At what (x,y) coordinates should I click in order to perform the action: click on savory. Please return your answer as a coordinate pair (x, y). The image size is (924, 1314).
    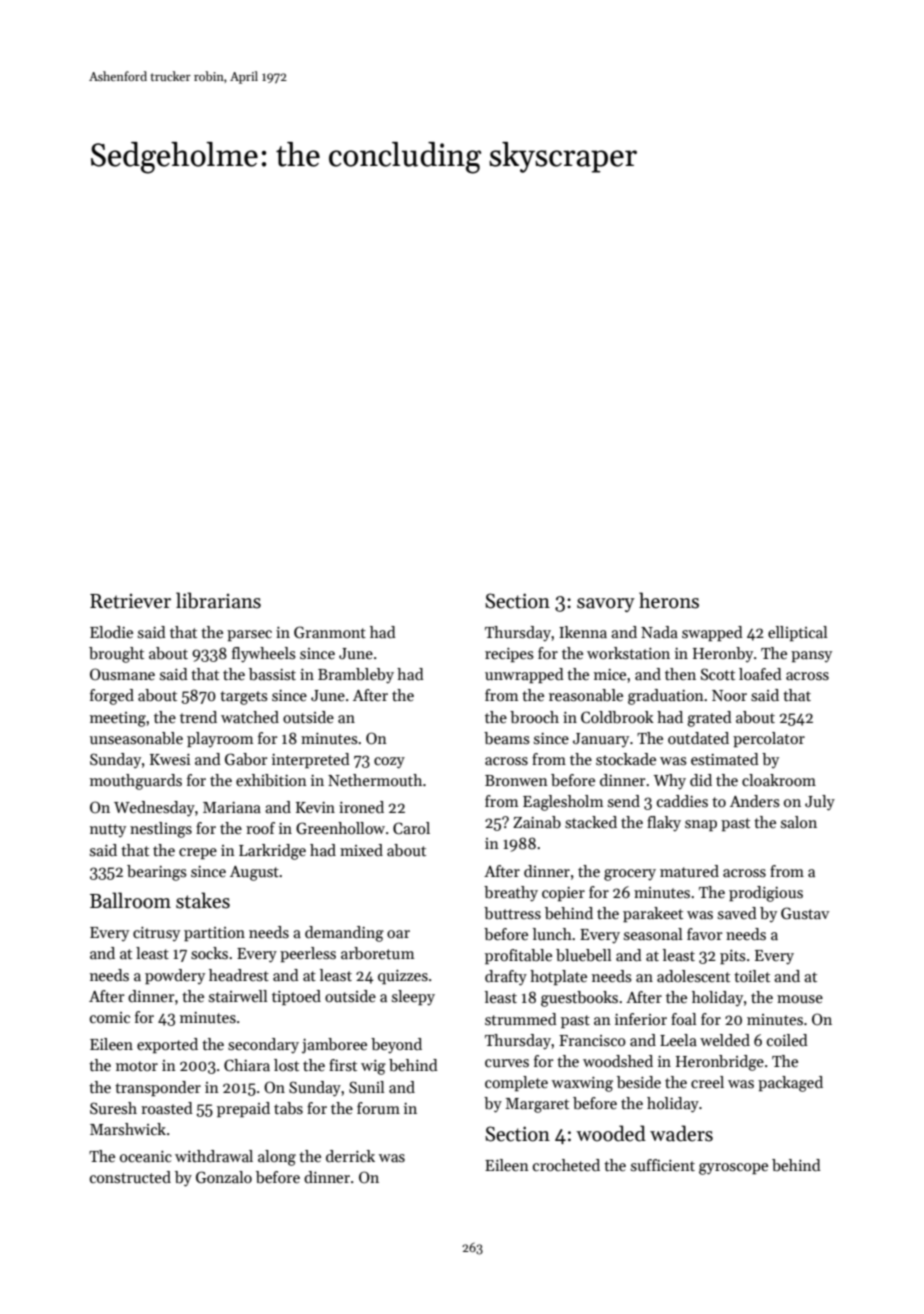
    Looking at the image, I should click on (606, 605).
